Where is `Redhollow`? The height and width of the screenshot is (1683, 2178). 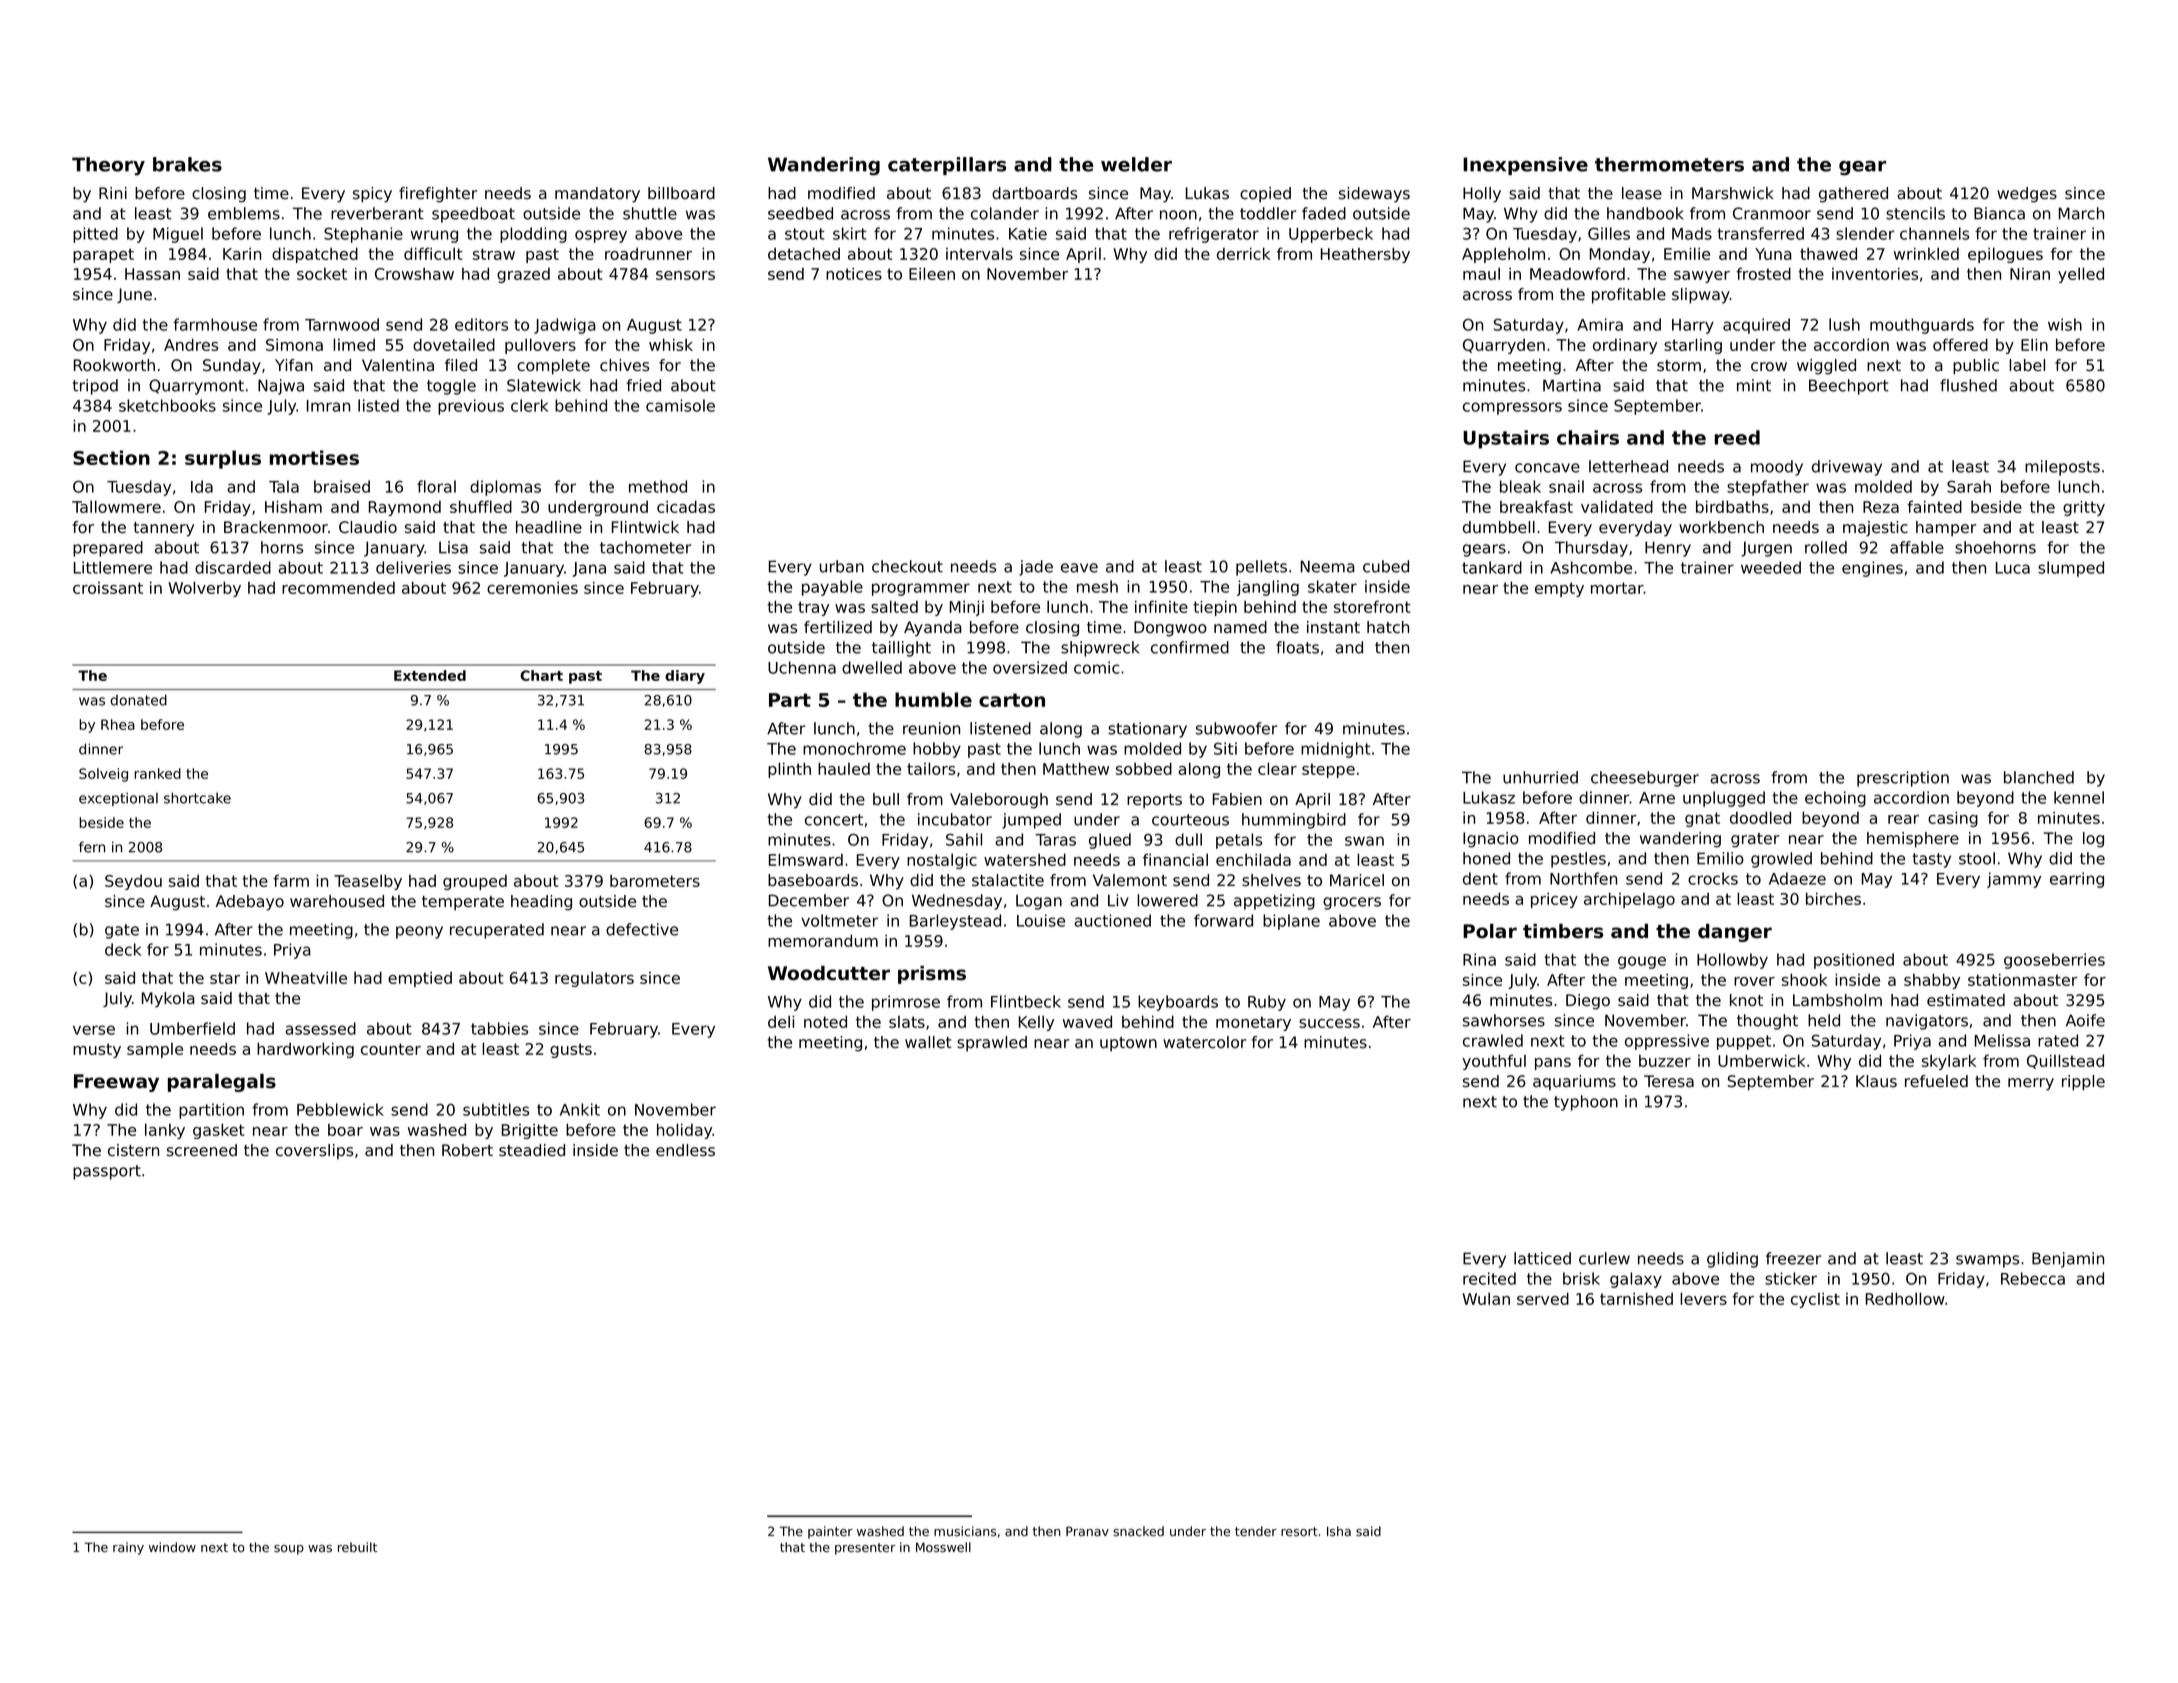 Redhollow is located at coordinates (1905, 1298).
